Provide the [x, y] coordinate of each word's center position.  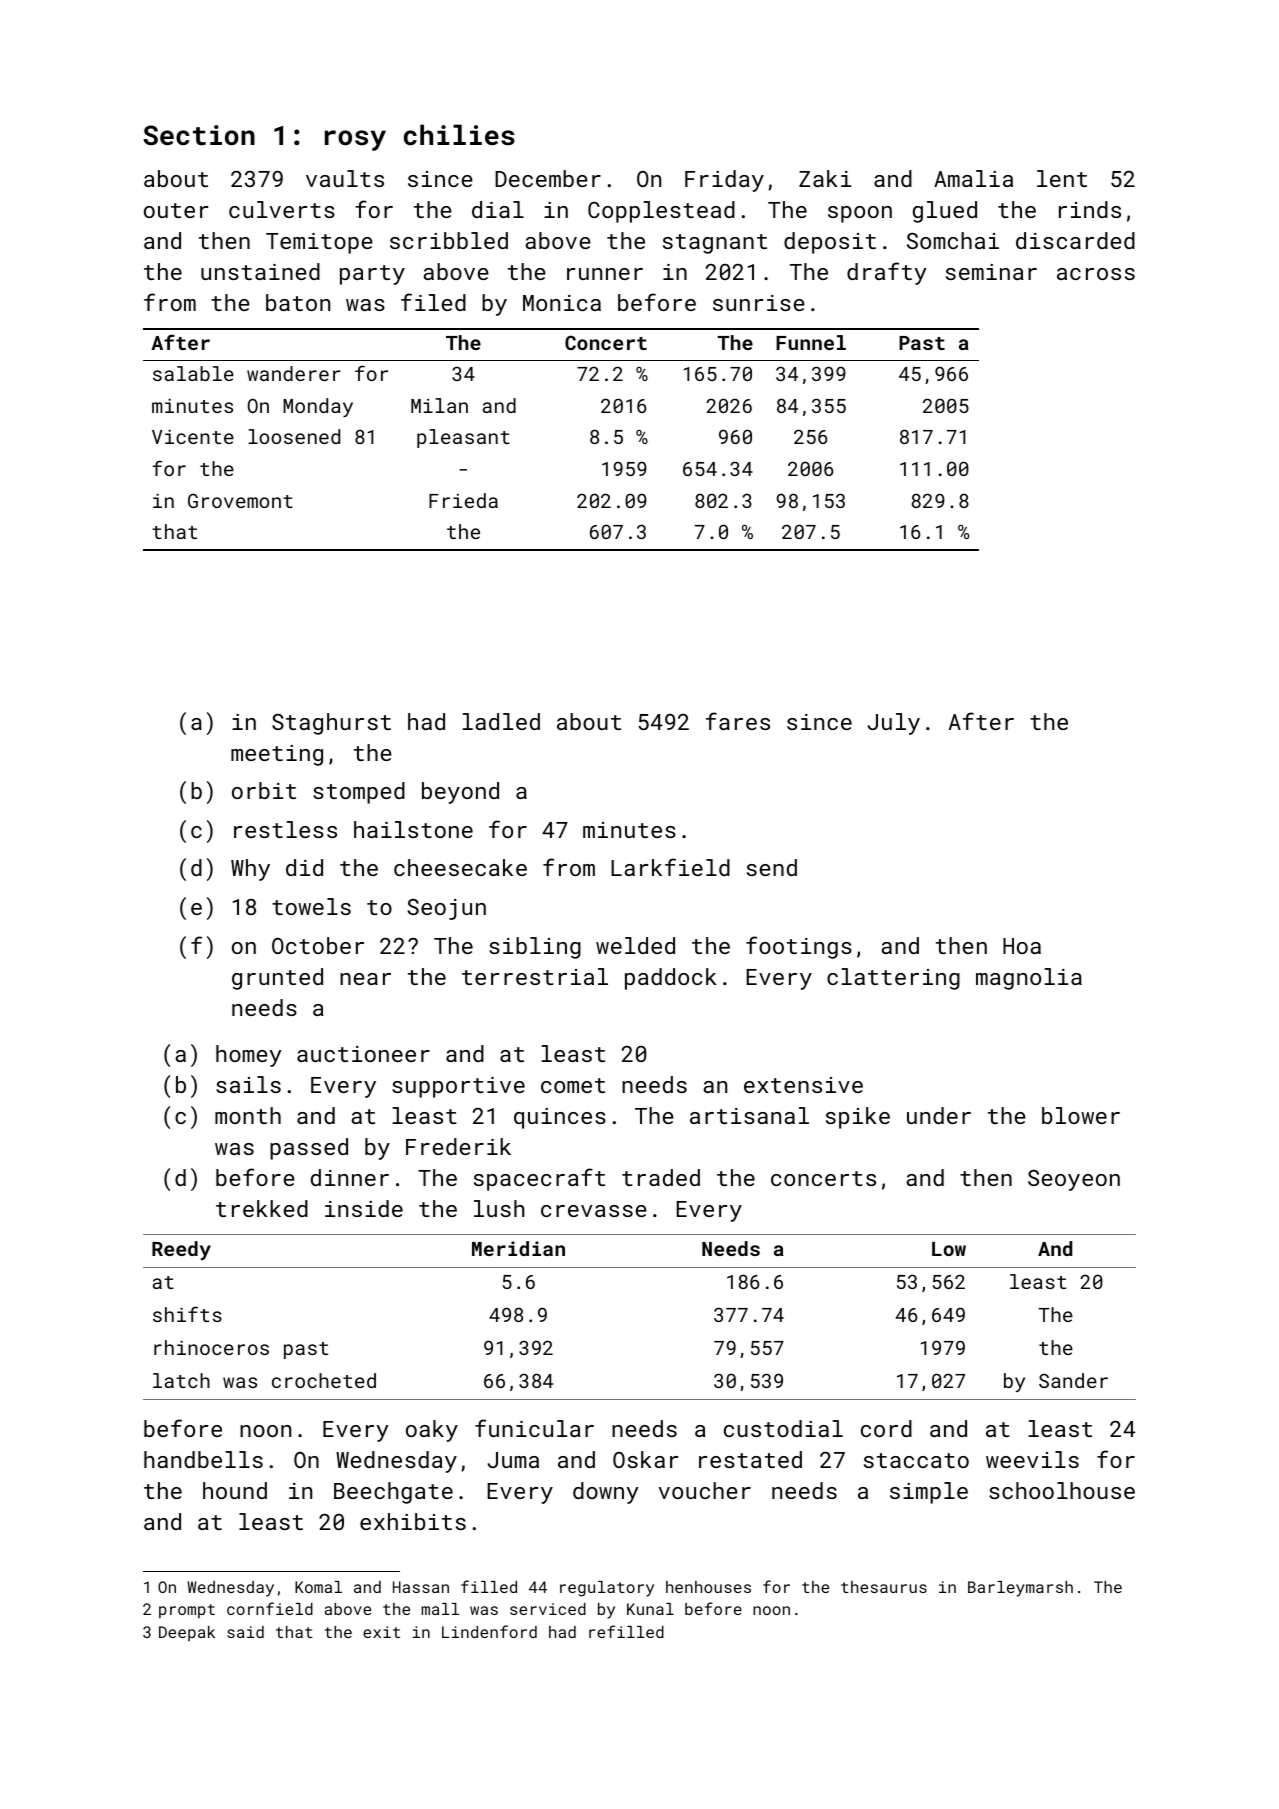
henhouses [708, 1587]
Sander [1073, 1380]
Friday [724, 181]
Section [199, 135]
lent [1062, 178]
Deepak [187, 1634]
